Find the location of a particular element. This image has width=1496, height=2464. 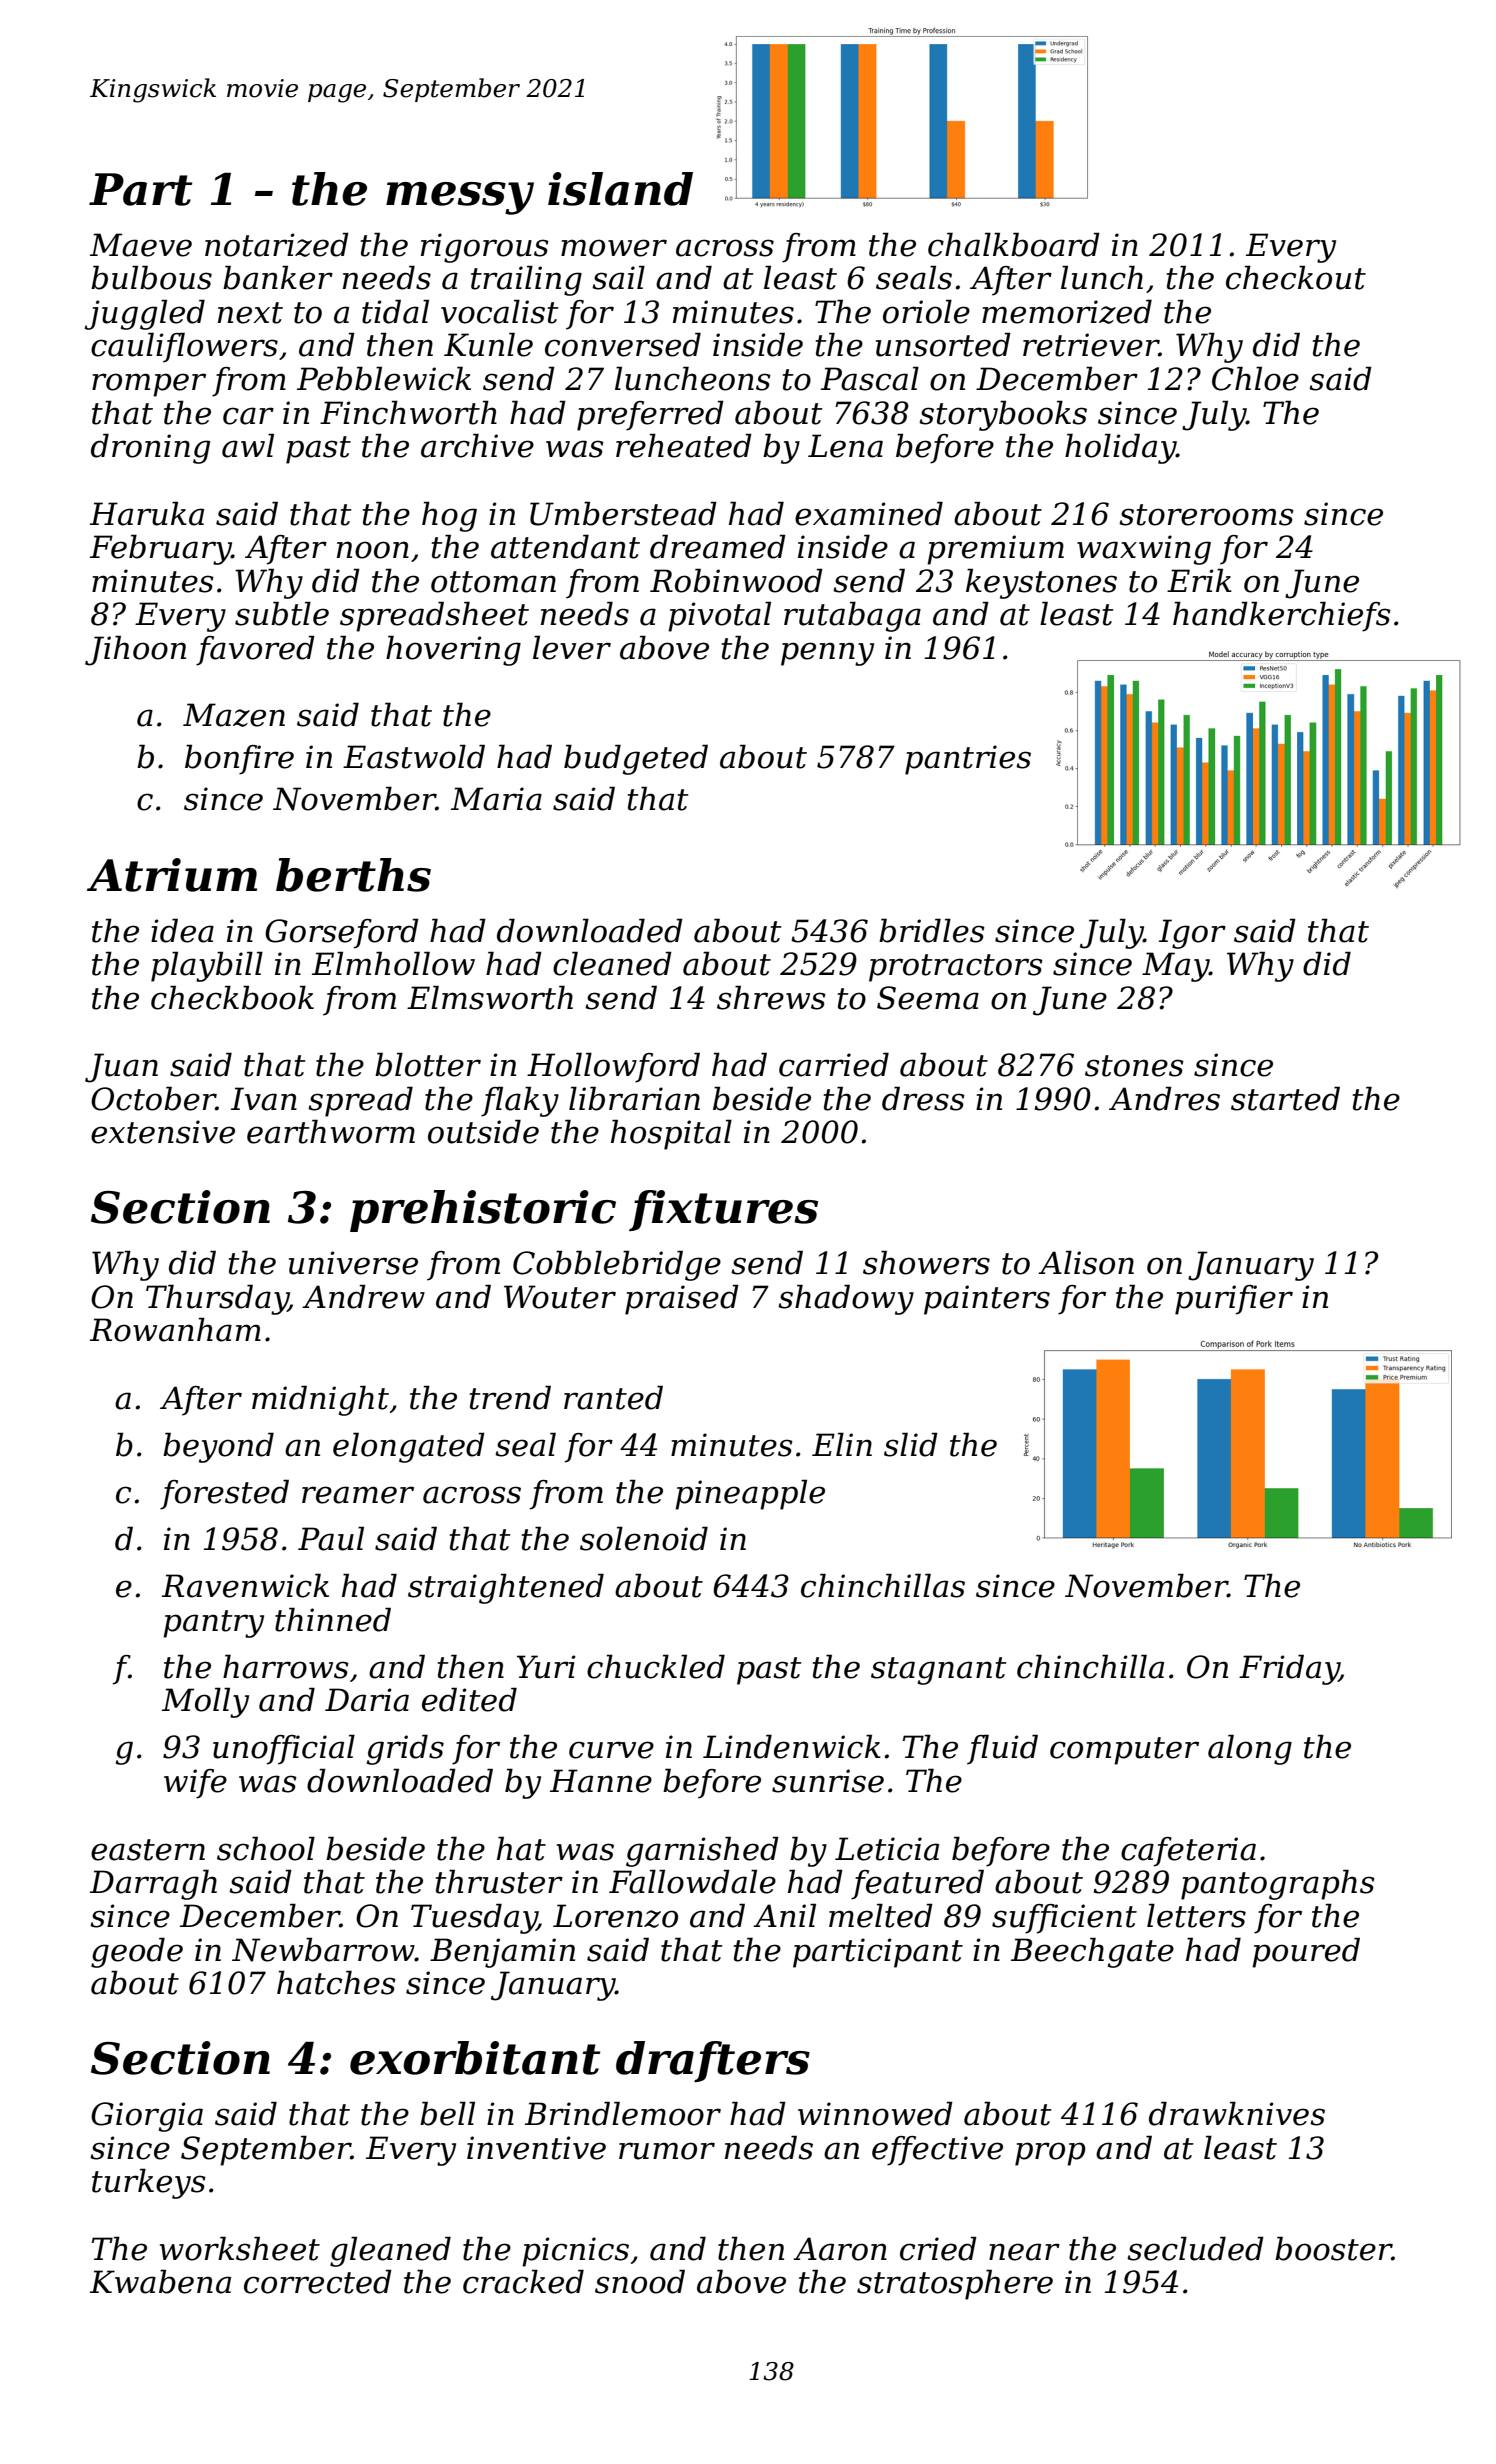

Juan is located at coordinates (121, 1068).
